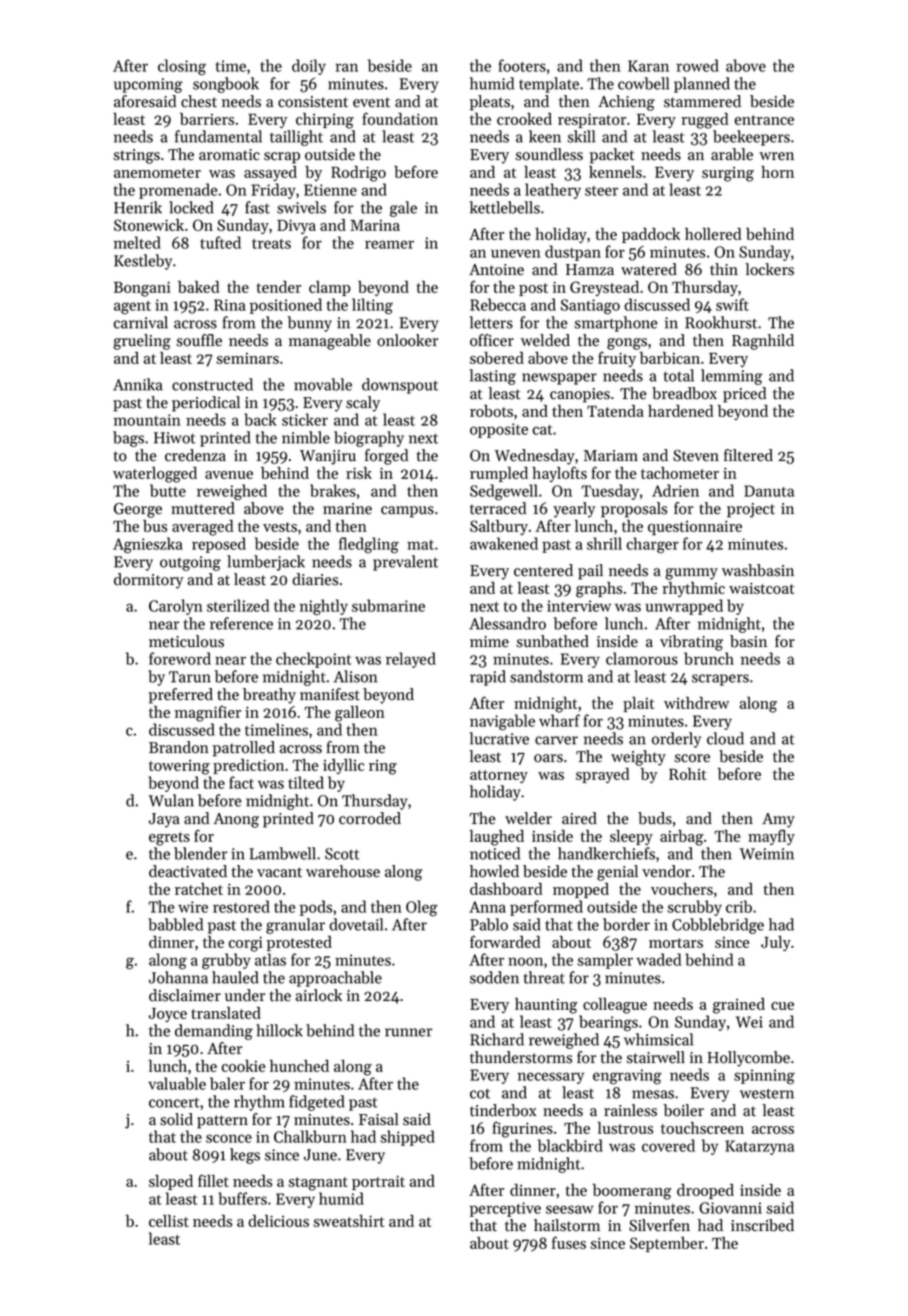  Describe the element at coordinates (615, 172) in the screenshot. I see `kennels` at that location.
